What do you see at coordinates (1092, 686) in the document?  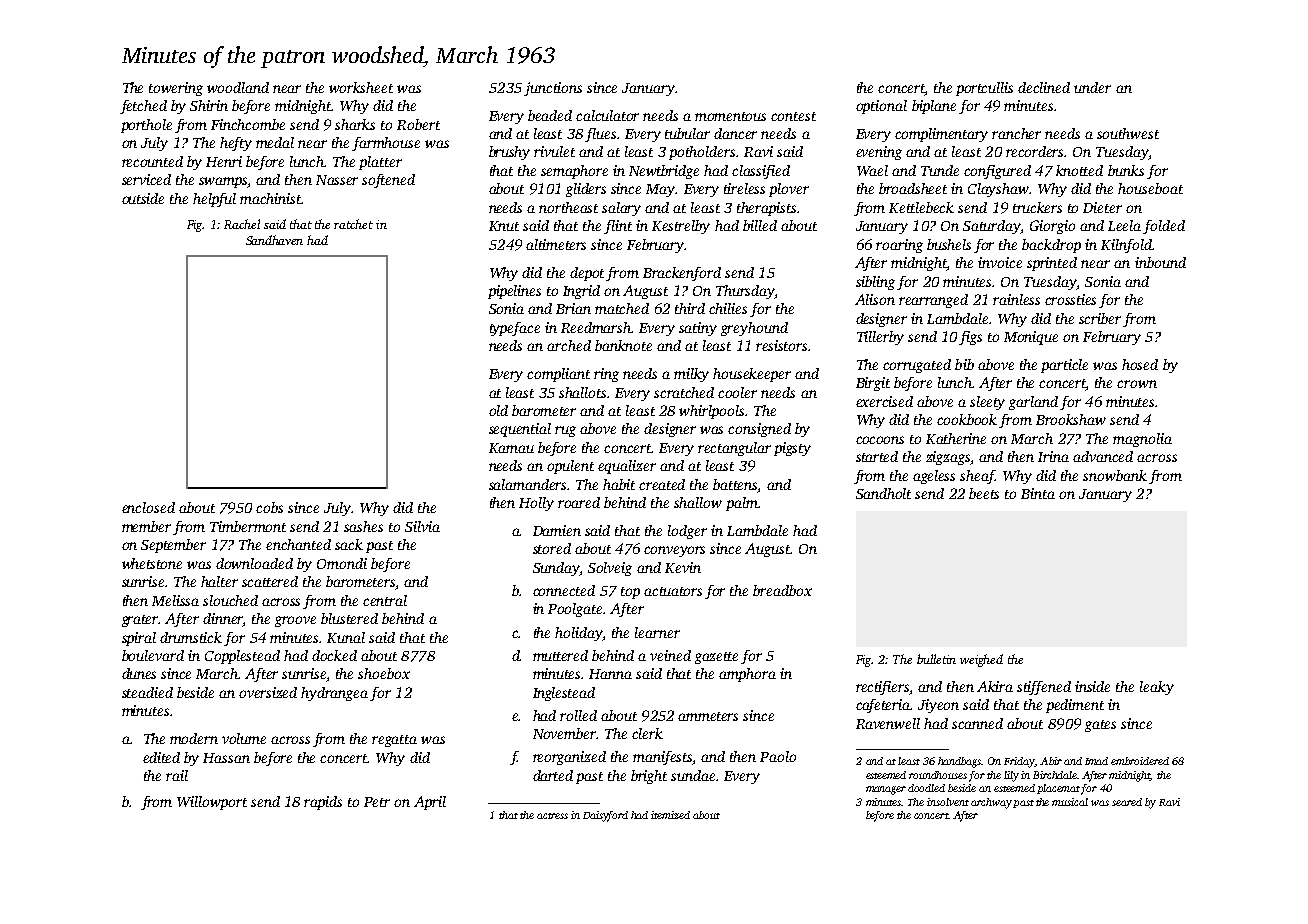 I see `inside` at bounding box center [1092, 686].
